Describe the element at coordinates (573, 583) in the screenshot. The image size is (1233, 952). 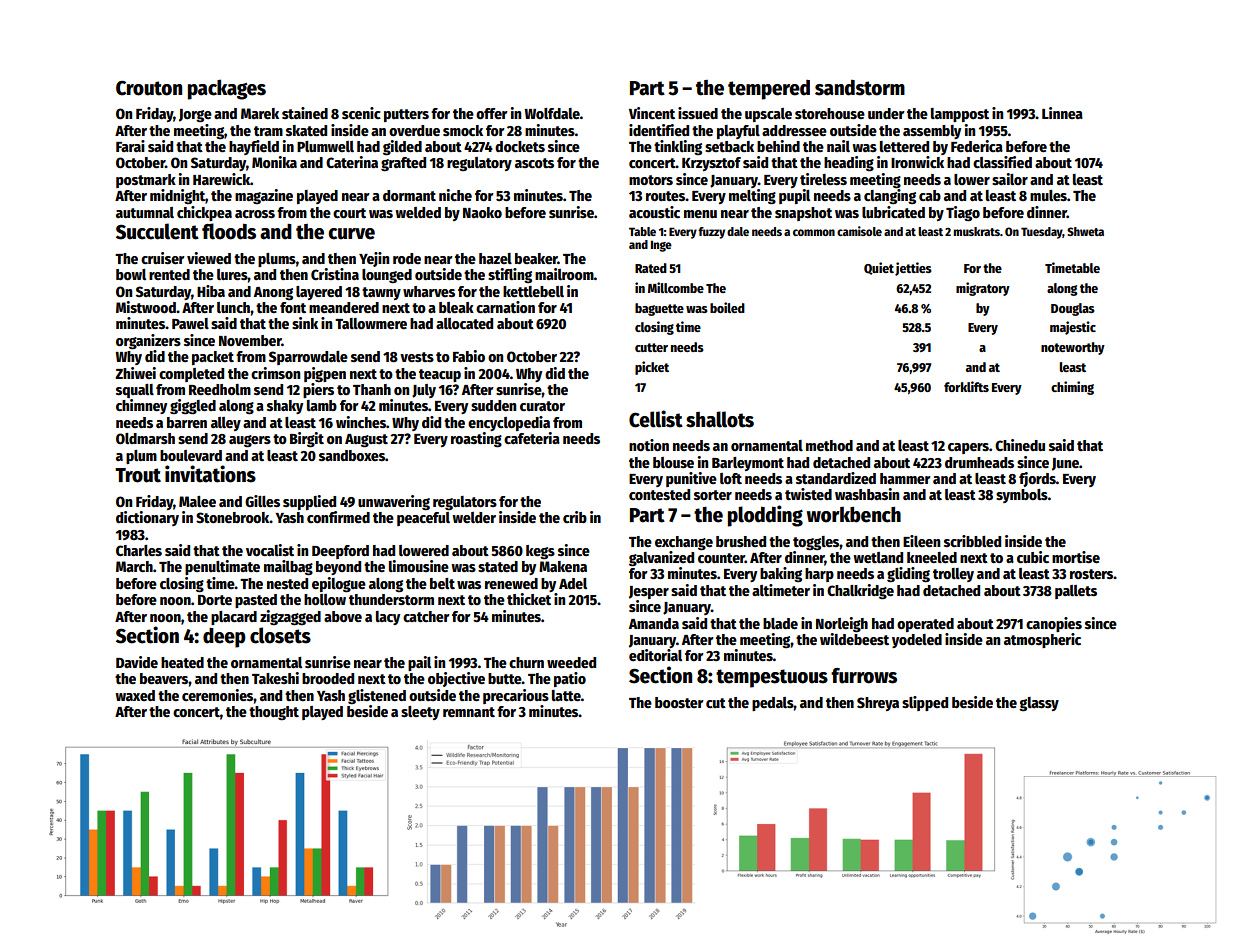
I see `Adel` at that location.
